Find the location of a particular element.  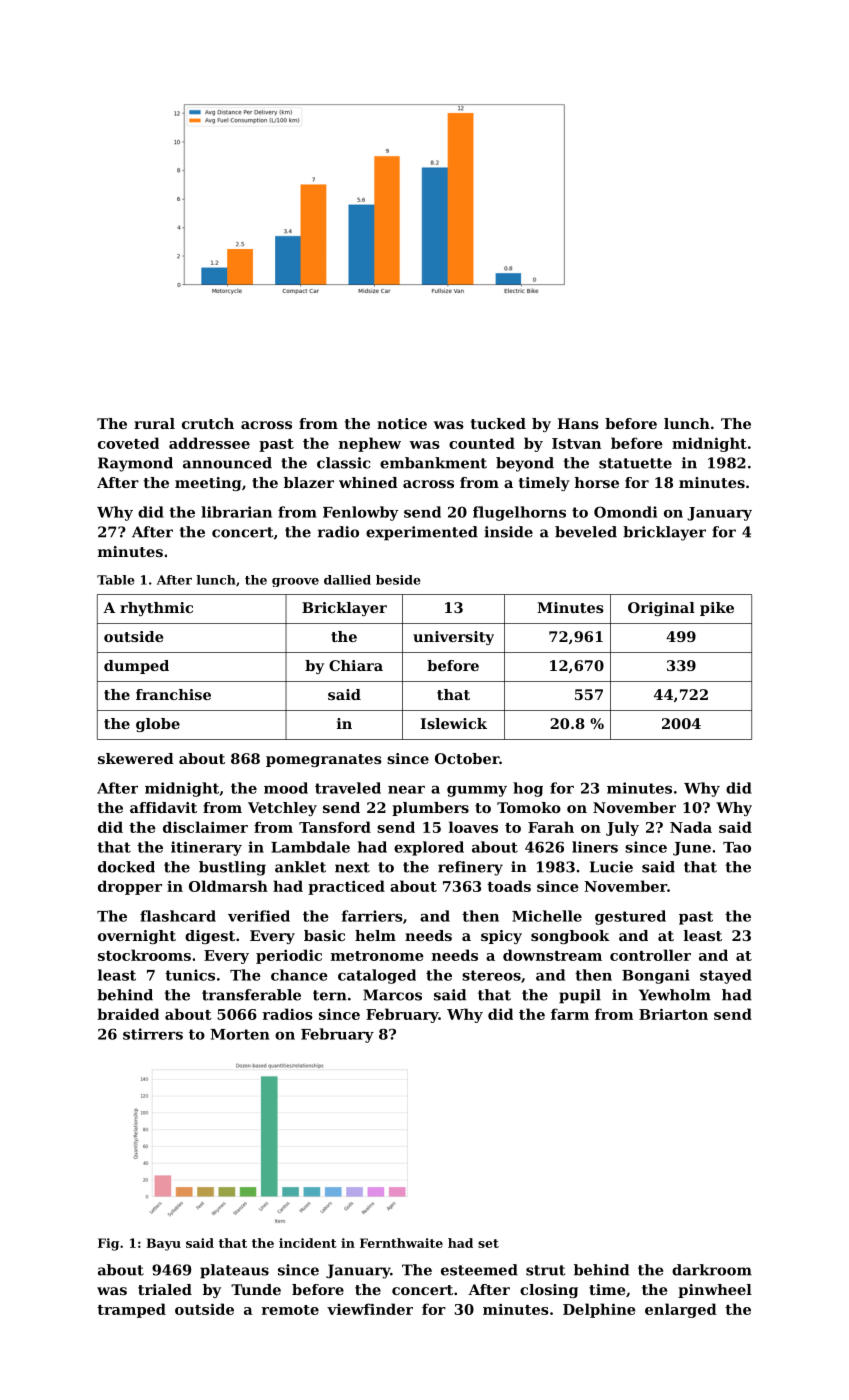

stockrooms is located at coordinates (144, 955).
